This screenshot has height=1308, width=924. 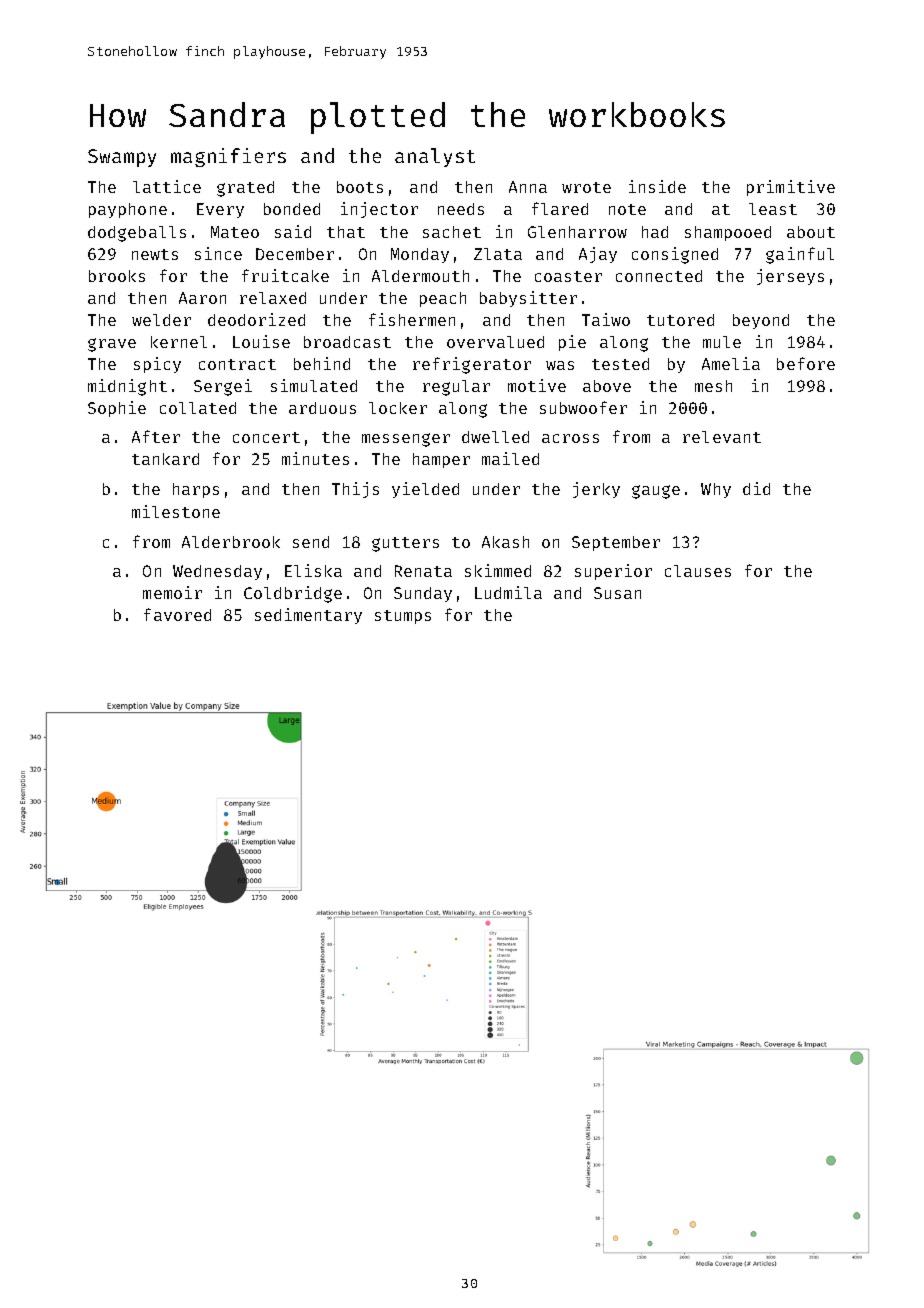 I want to click on did, so click(x=756, y=488).
